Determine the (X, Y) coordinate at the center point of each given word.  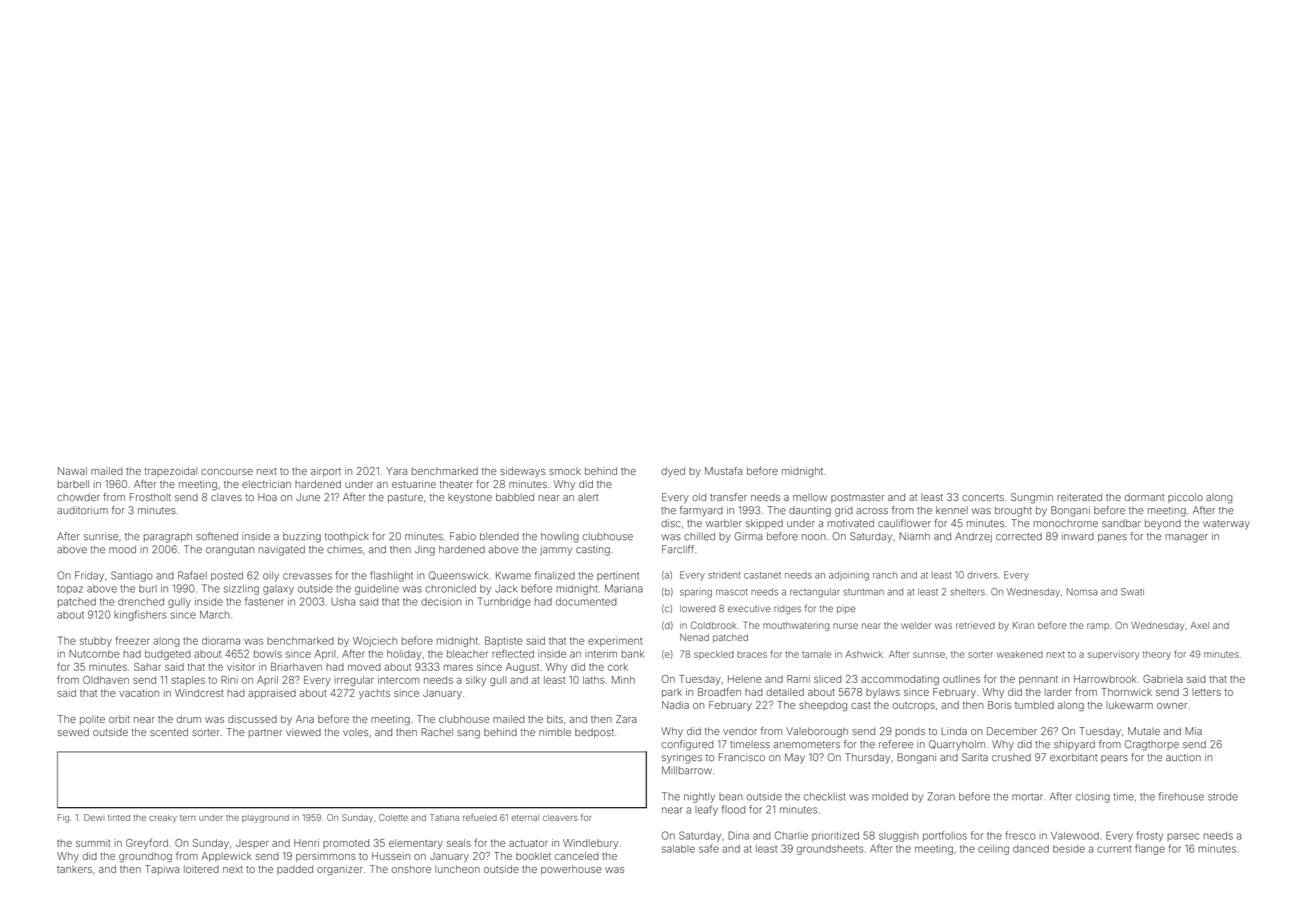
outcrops (914, 706)
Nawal (72, 471)
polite (92, 720)
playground (265, 818)
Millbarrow (687, 770)
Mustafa (724, 470)
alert (588, 497)
